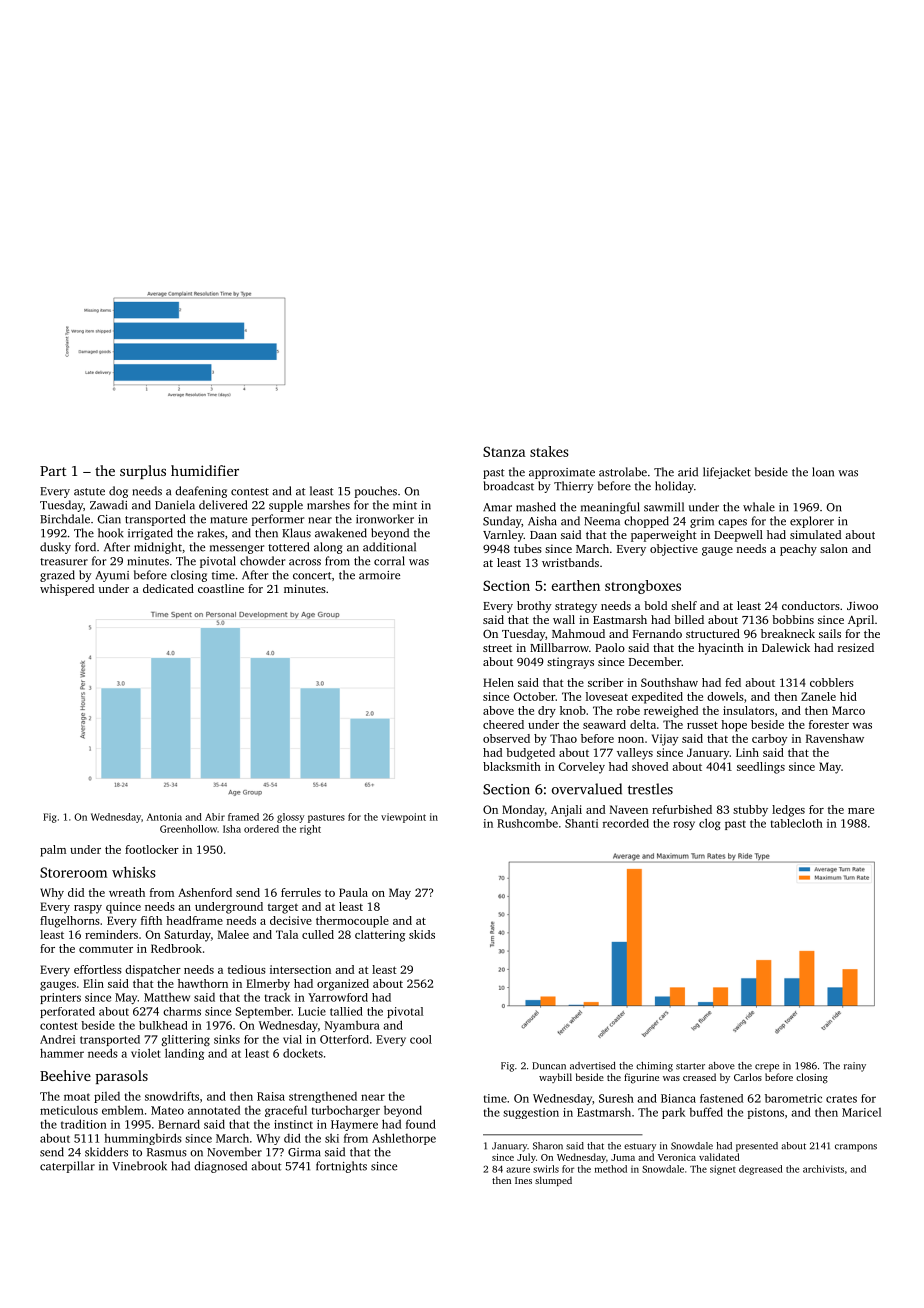  I want to click on dedicated, so click(168, 588).
